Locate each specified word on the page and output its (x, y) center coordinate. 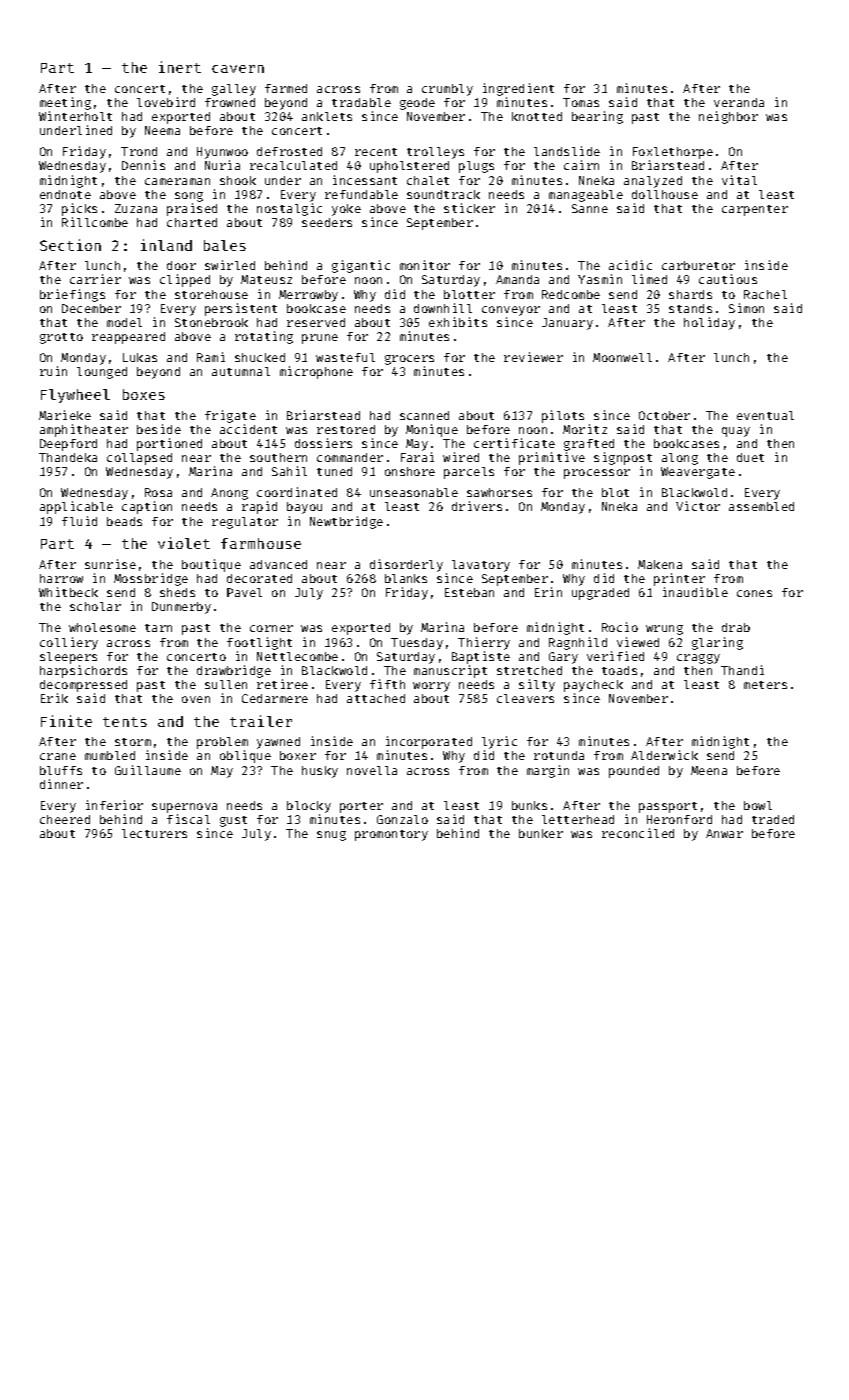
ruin (53, 371)
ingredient (518, 89)
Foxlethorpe (673, 153)
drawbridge (234, 671)
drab (736, 627)
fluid (79, 521)
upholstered (409, 167)
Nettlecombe (297, 656)
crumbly (447, 90)
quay (736, 432)
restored (346, 429)
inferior (114, 805)
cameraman (177, 181)
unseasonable (414, 492)
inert (180, 67)
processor (597, 474)
